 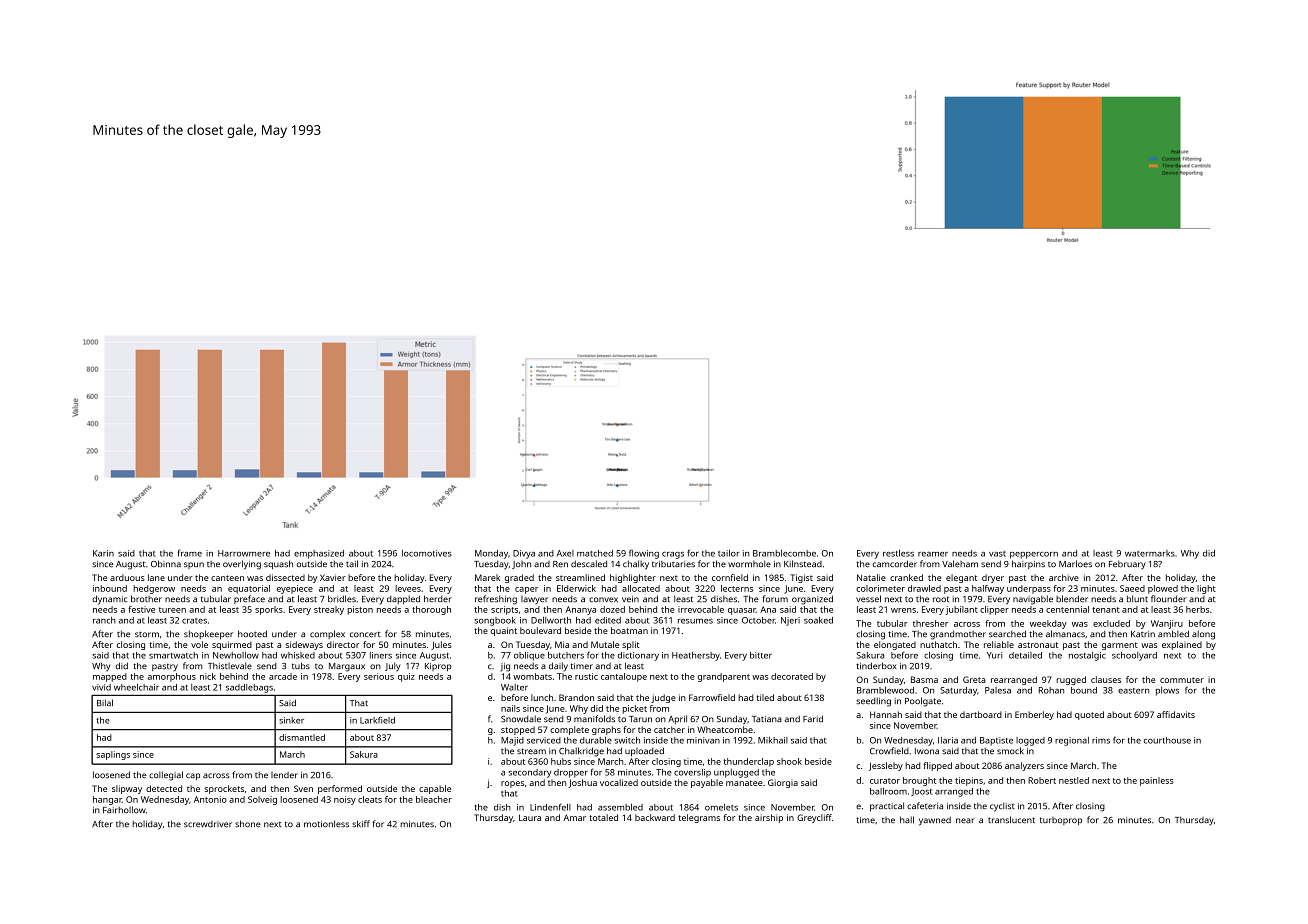 What do you see at coordinates (278, 564) in the document?
I see `squash` at bounding box center [278, 564].
